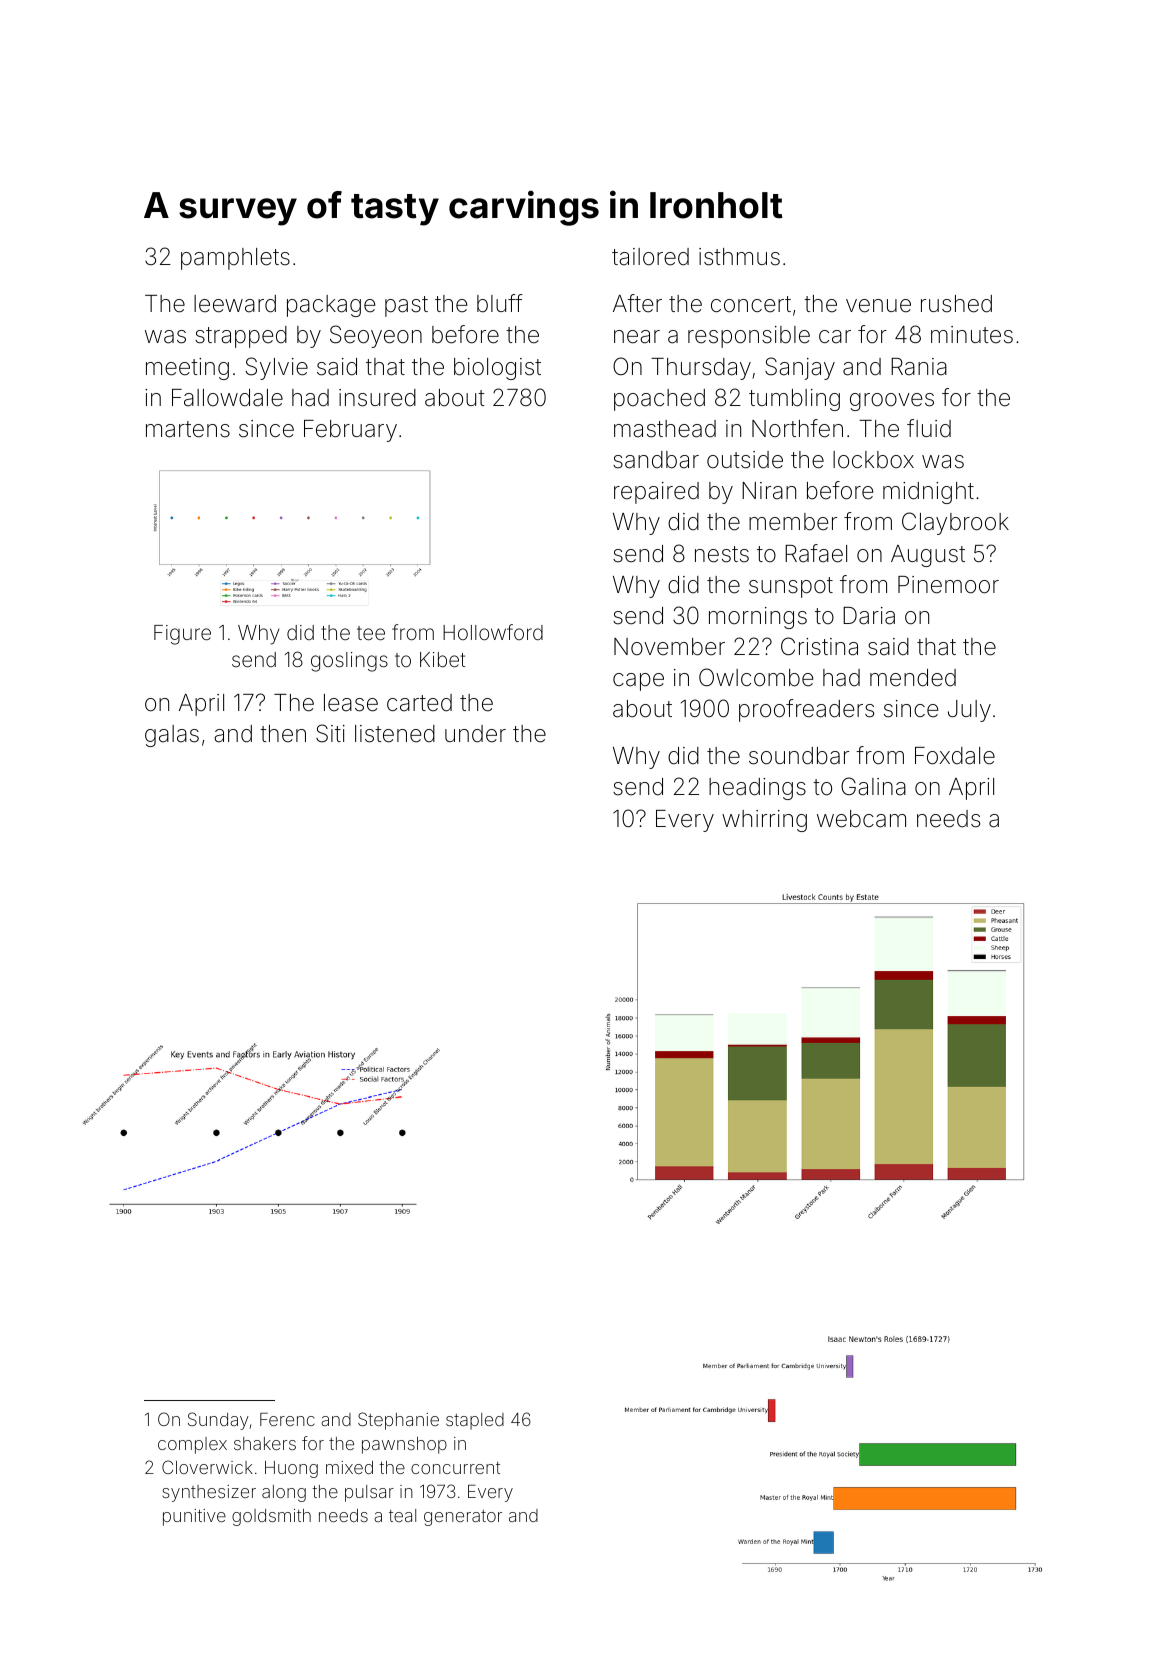 The width and height of the screenshot is (1165, 1654). I want to click on galas, so click(172, 736).
